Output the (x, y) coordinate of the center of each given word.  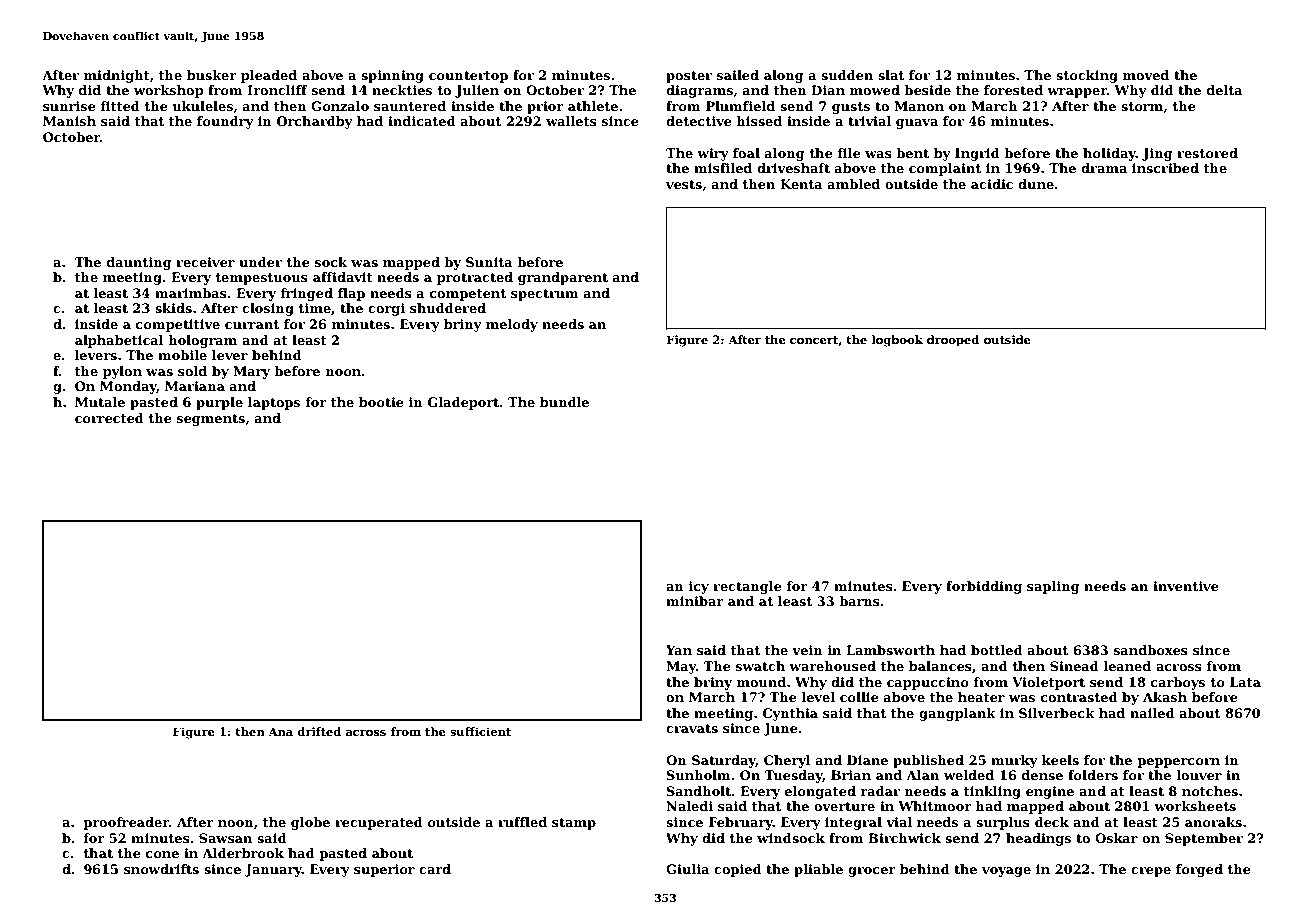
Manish (69, 121)
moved (1145, 75)
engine (1050, 792)
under (260, 262)
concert (814, 341)
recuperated (379, 823)
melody (512, 325)
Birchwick (904, 838)
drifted (319, 731)
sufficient (480, 731)
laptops (274, 403)
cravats (692, 728)
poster (689, 77)
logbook (897, 341)
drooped (953, 341)
